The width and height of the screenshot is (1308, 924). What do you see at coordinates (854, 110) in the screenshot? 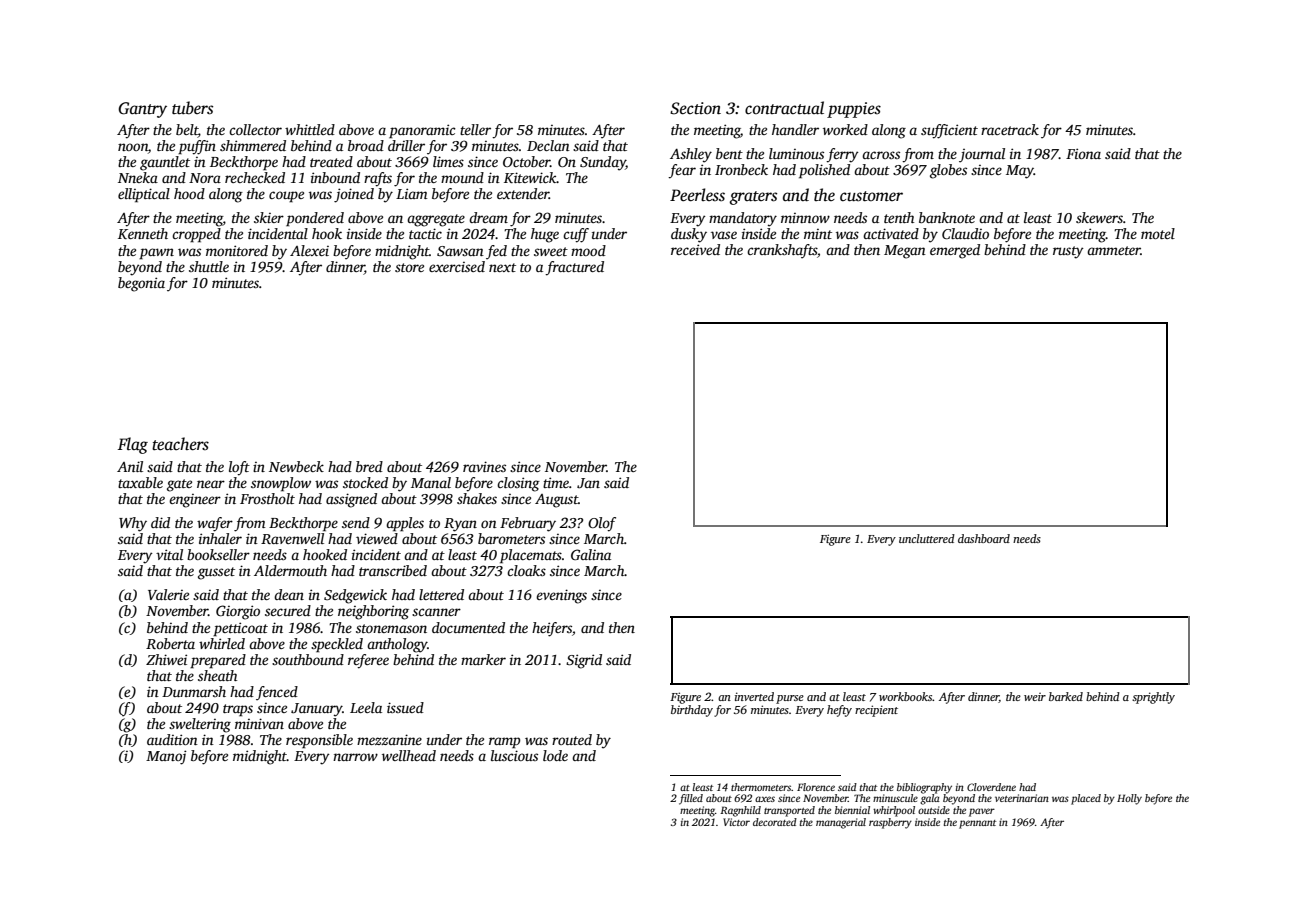
I see `puppies` at bounding box center [854, 110].
